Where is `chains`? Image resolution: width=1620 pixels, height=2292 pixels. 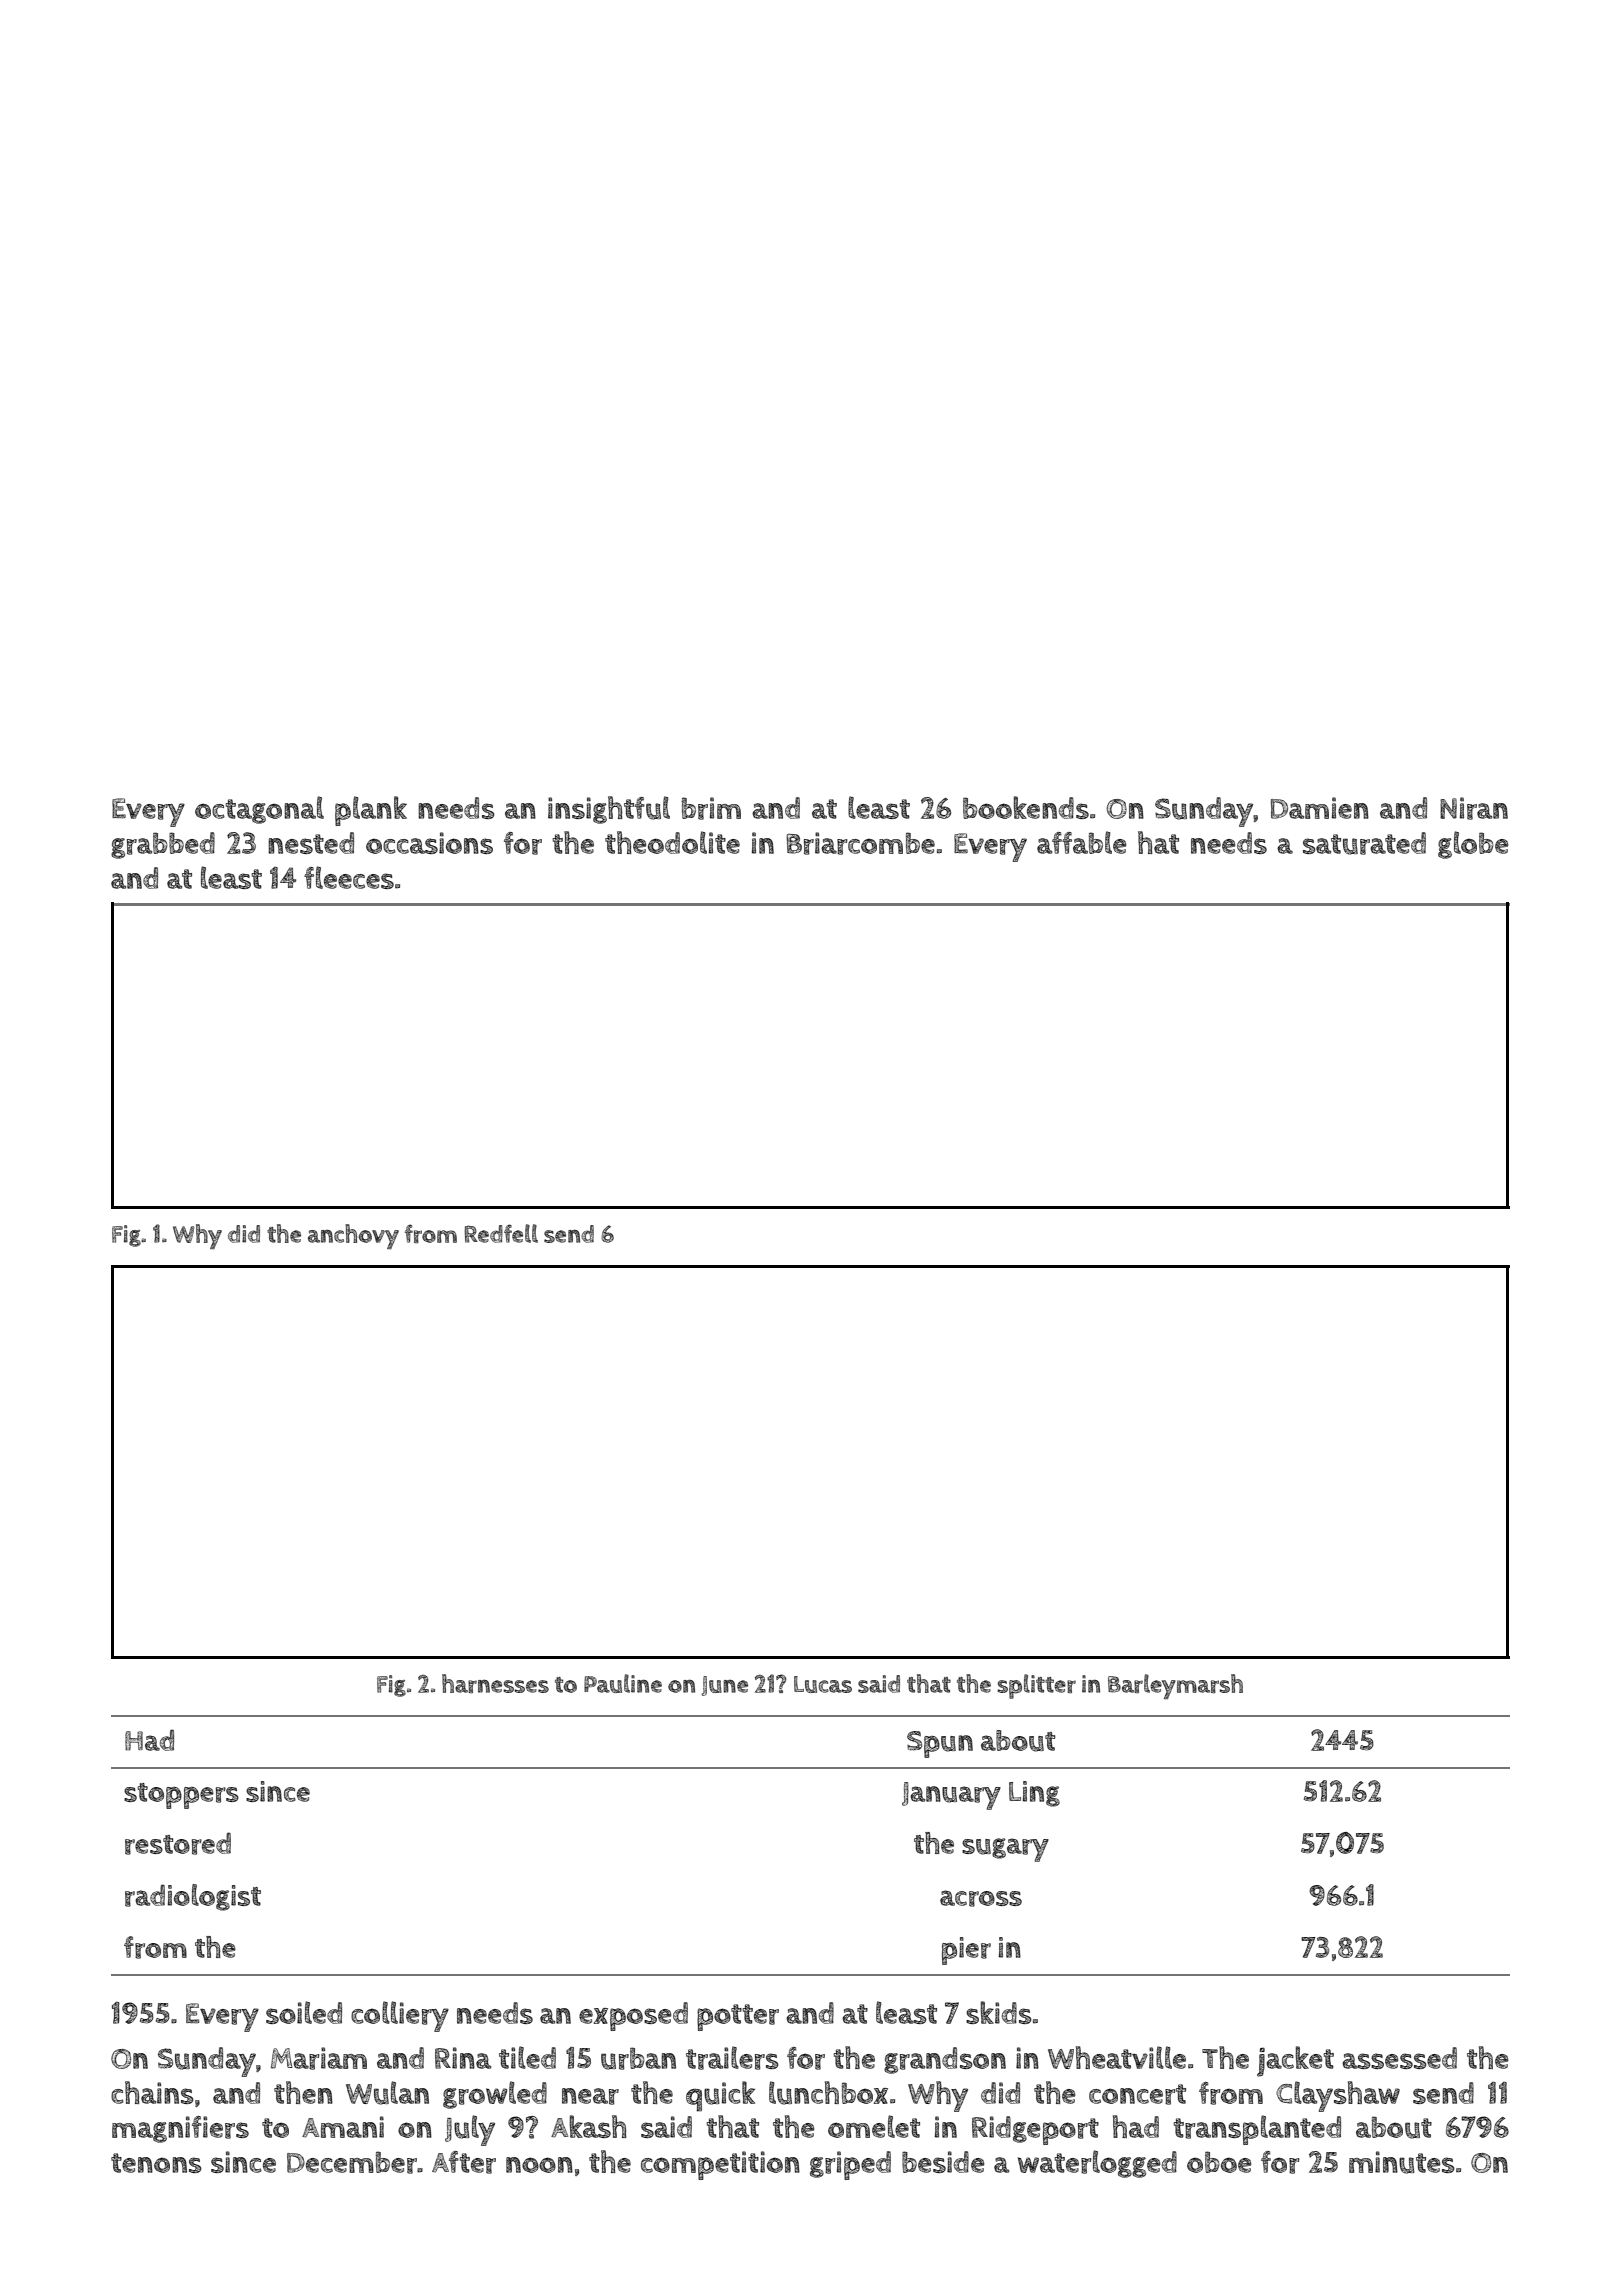 chains is located at coordinates (152, 2092).
